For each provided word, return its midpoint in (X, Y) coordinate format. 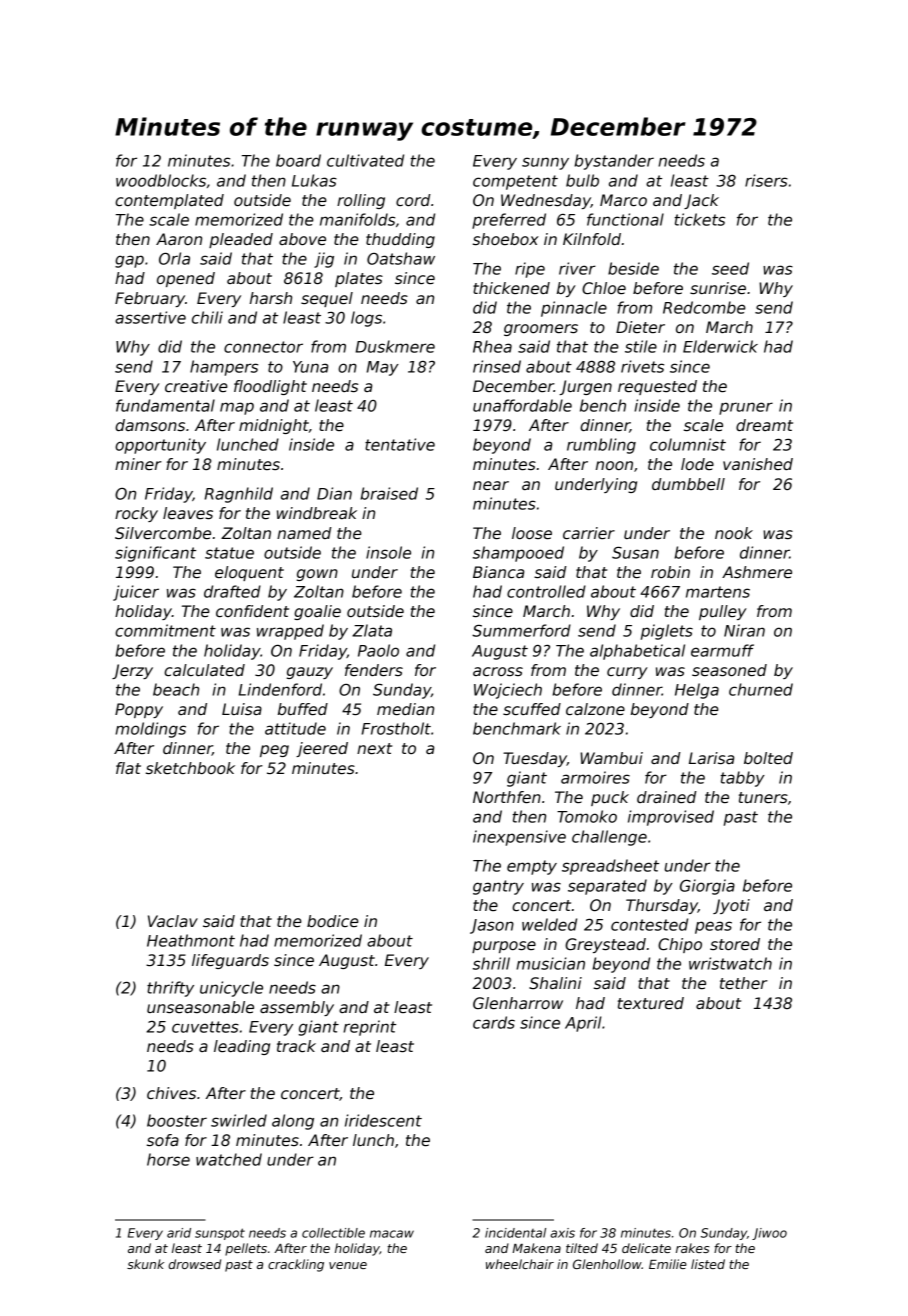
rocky (136, 514)
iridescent (383, 1120)
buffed (303, 709)
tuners (763, 797)
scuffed (532, 709)
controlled (546, 591)
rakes (692, 1248)
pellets (246, 1249)
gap (129, 261)
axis (562, 1233)
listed (708, 1264)
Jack (701, 201)
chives (171, 1093)
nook (734, 533)
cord (413, 200)
